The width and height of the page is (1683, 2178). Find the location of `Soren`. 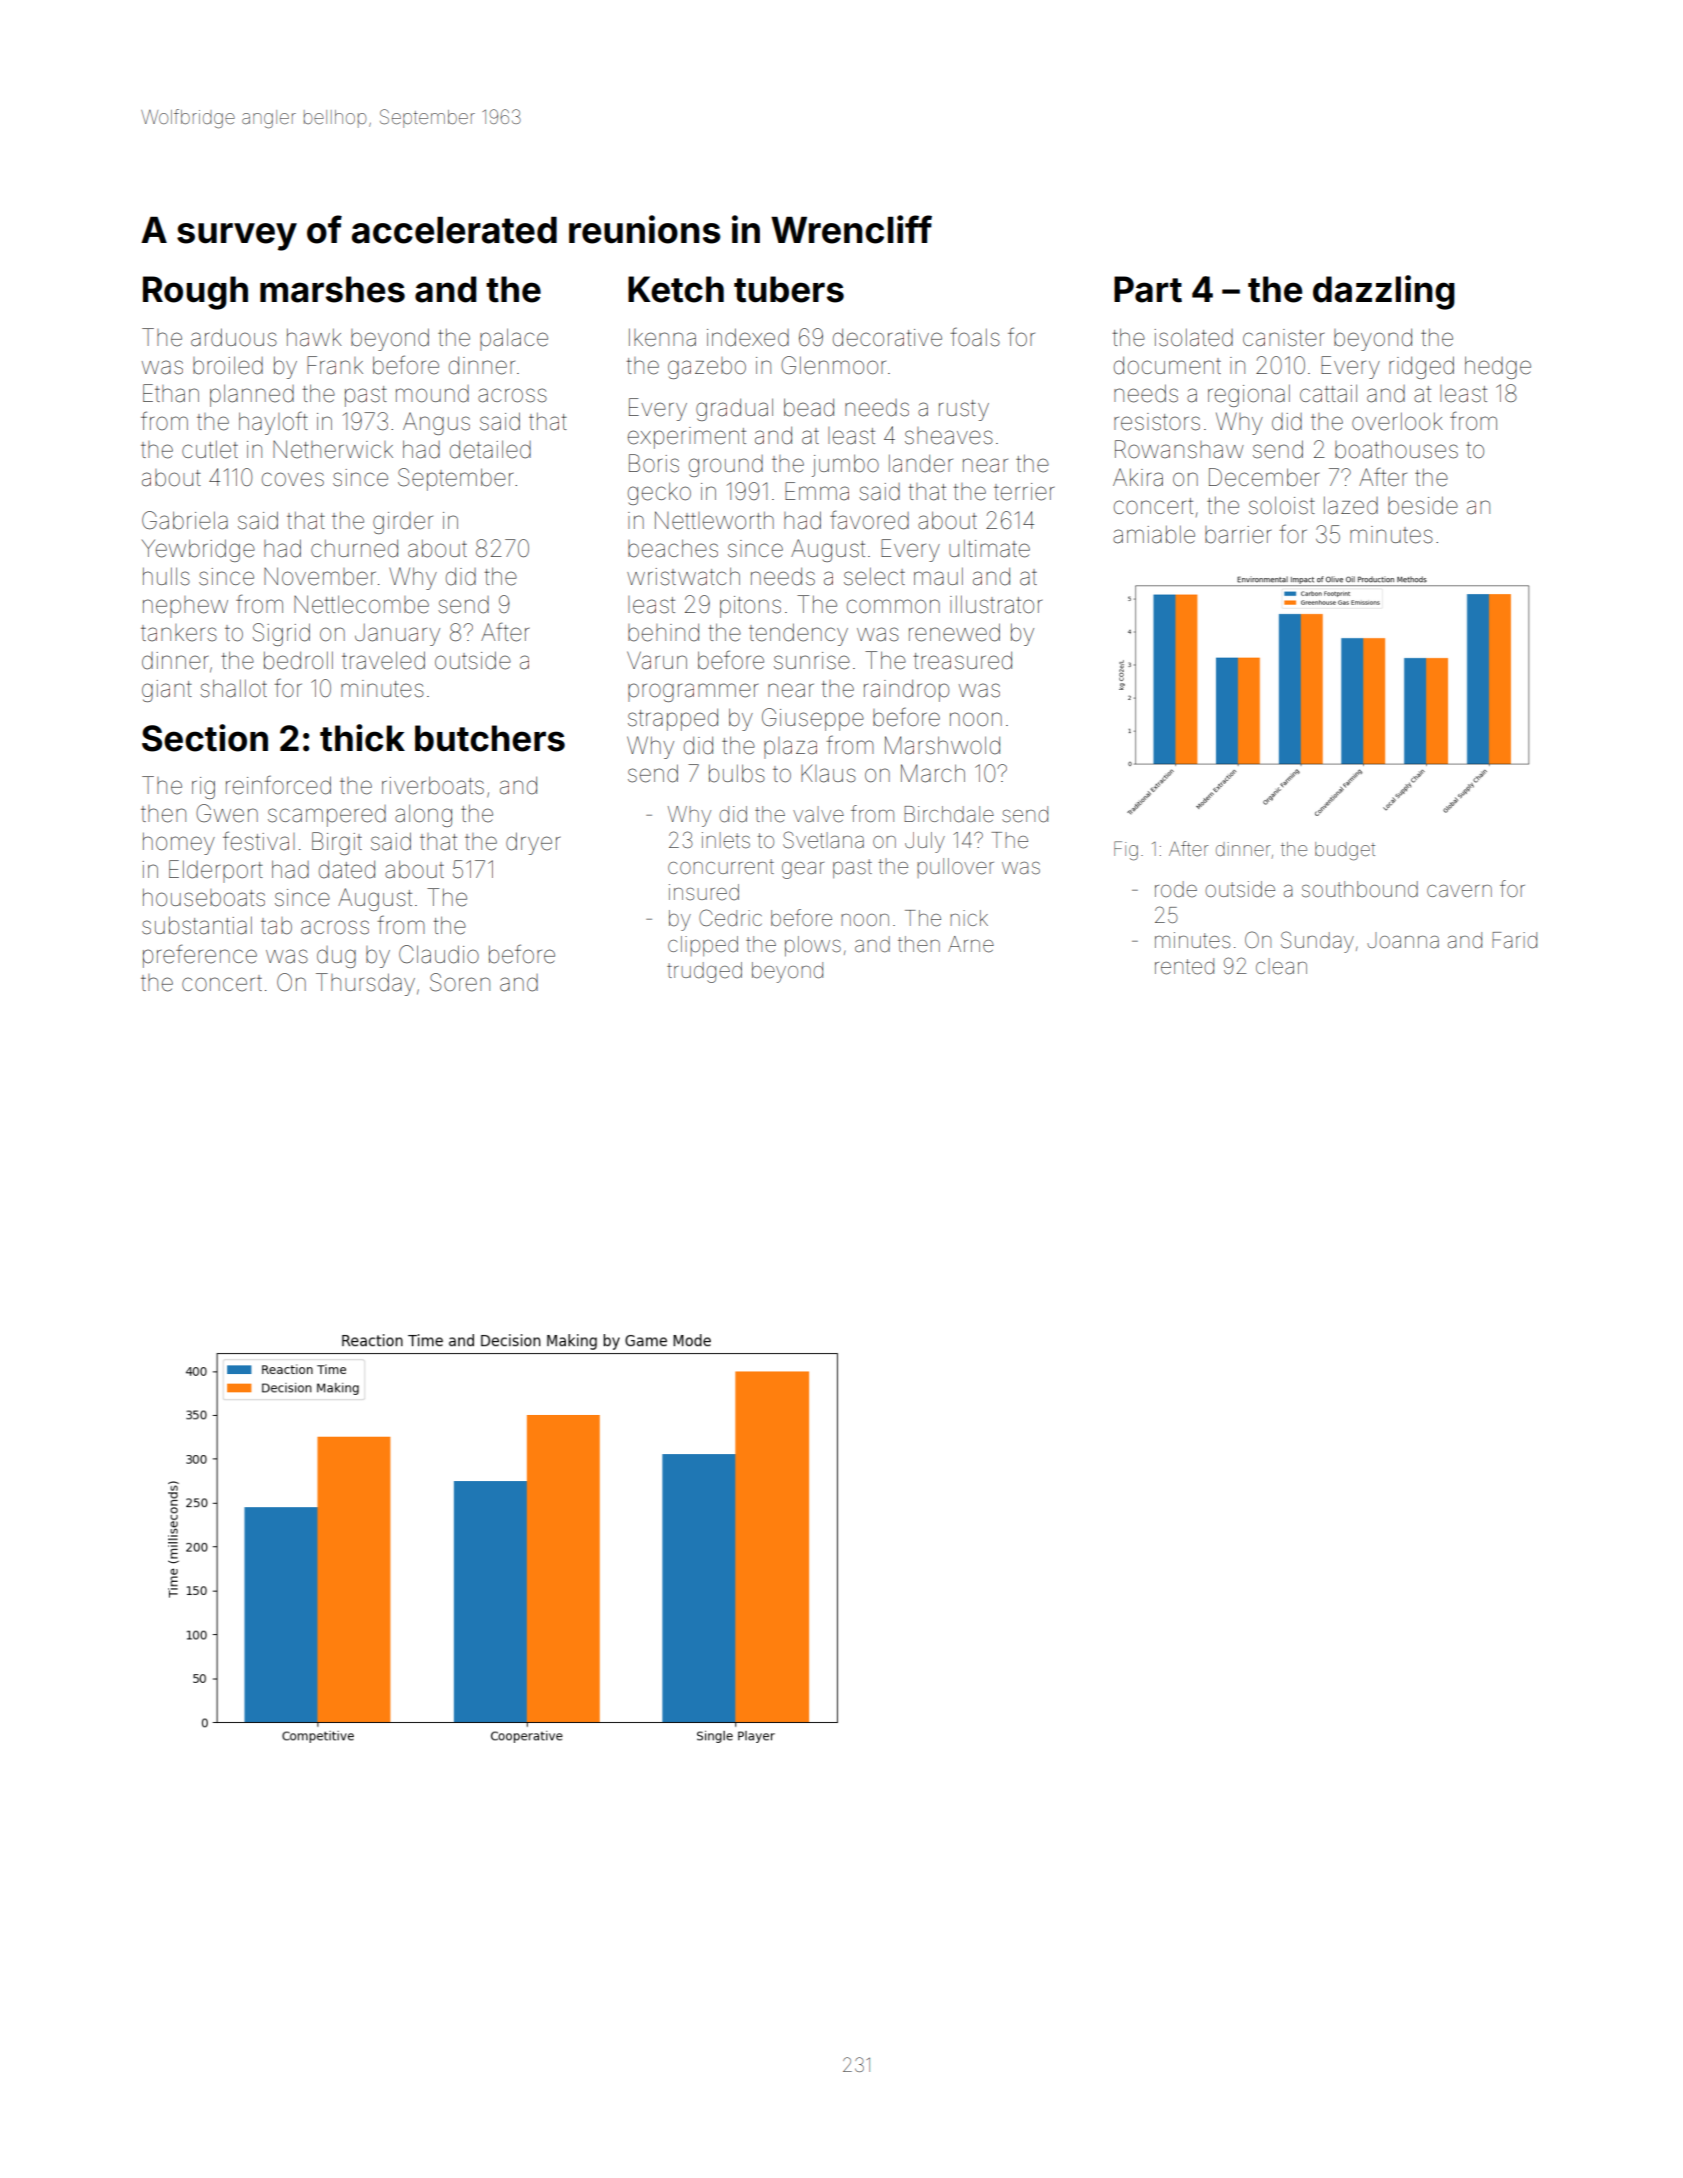

Soren is located at coordinates (460, 982).
